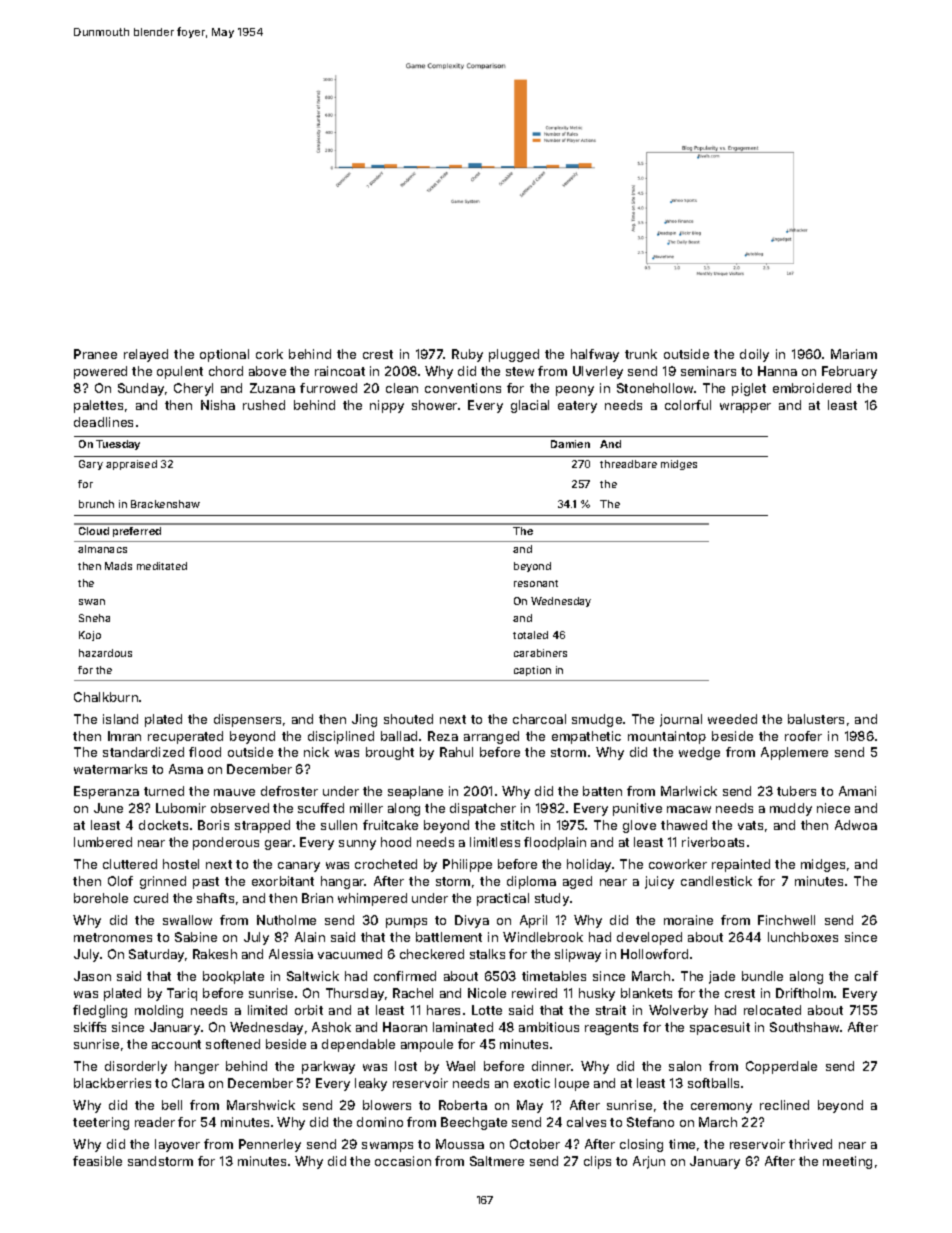  I want to click on occasion, so click(403, 1161).
